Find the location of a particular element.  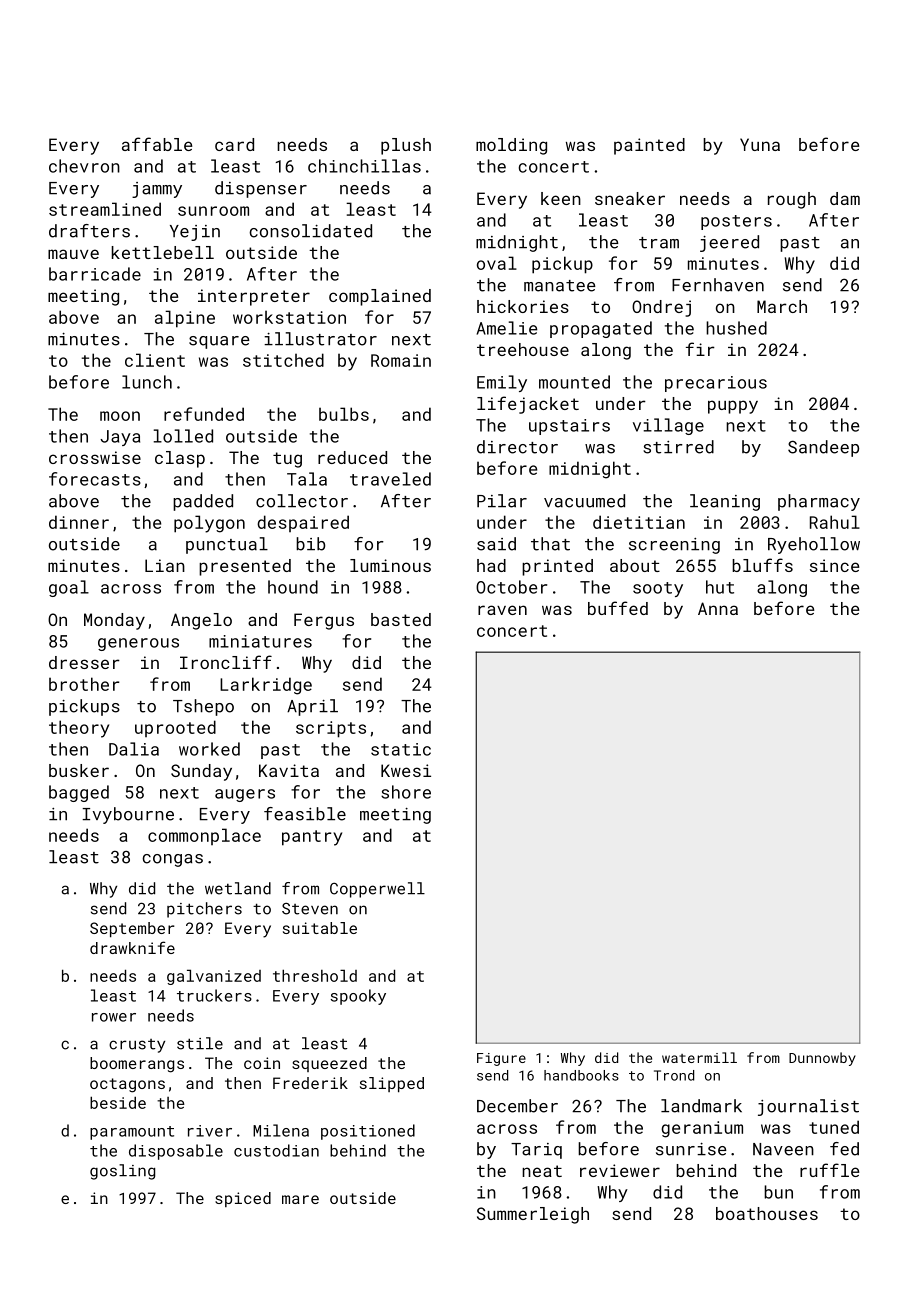

shore is located at coordinates (406, 792).
